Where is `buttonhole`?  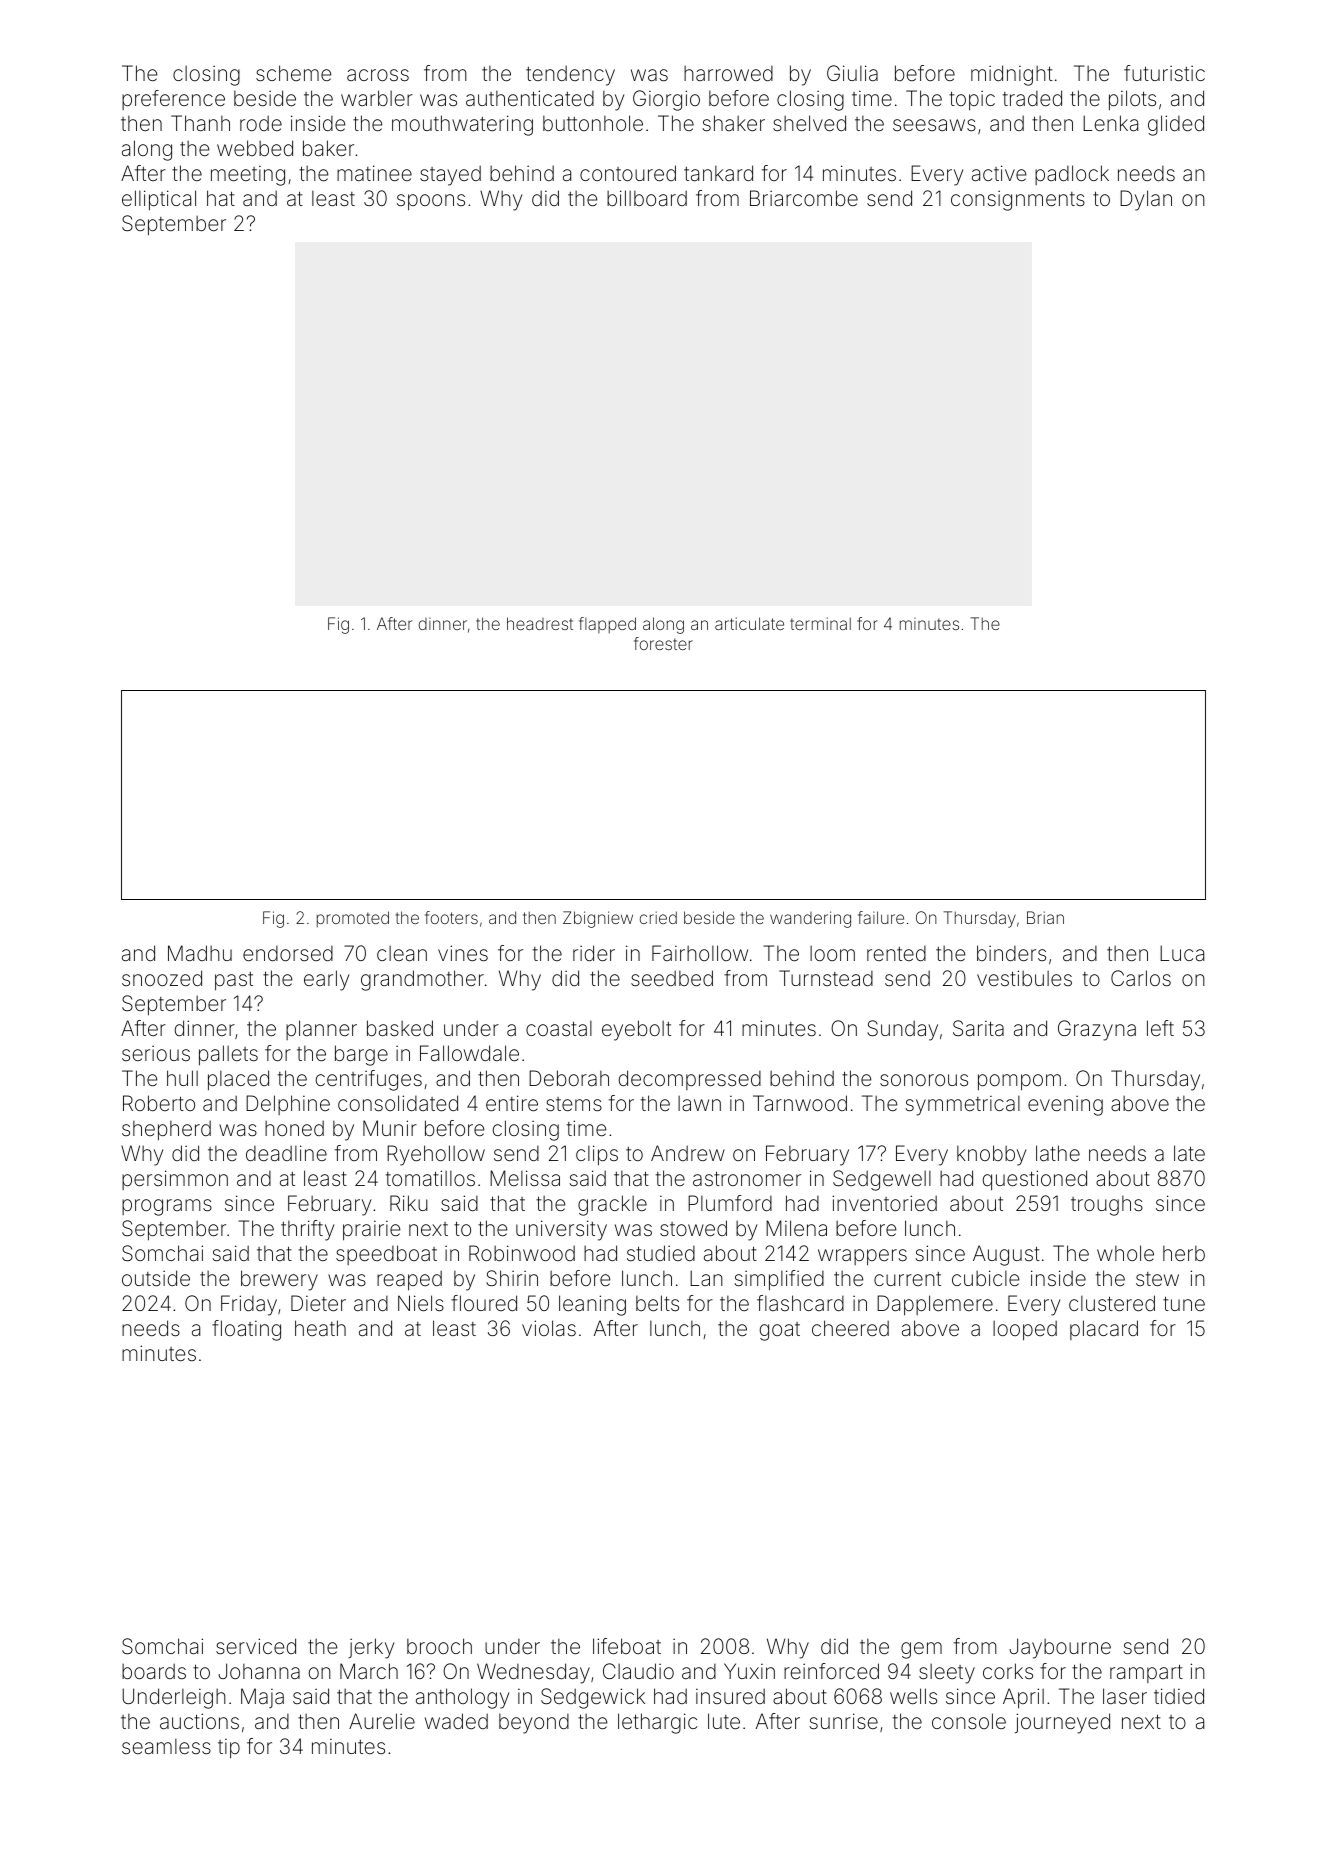
buttonhole is located at coordinates (593, 123).
